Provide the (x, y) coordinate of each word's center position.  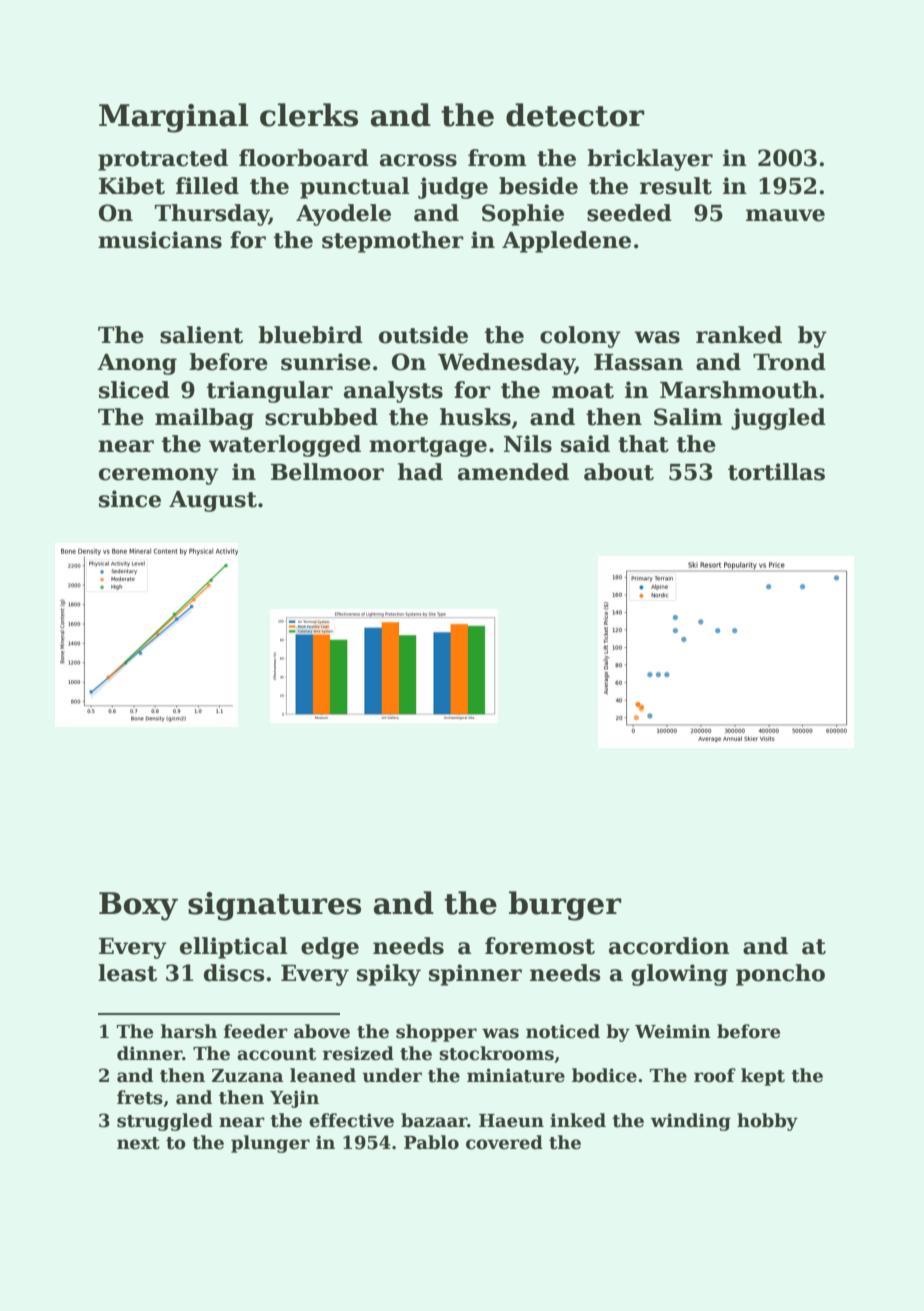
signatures (274, 906)
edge (330, 948)
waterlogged (285, 446)
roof (715, 1075)
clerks (309, 115)
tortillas (776, 472)
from (497, 158)
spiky (389, 975)
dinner (150, 1053)
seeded (629, 213)
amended (513, 472)
